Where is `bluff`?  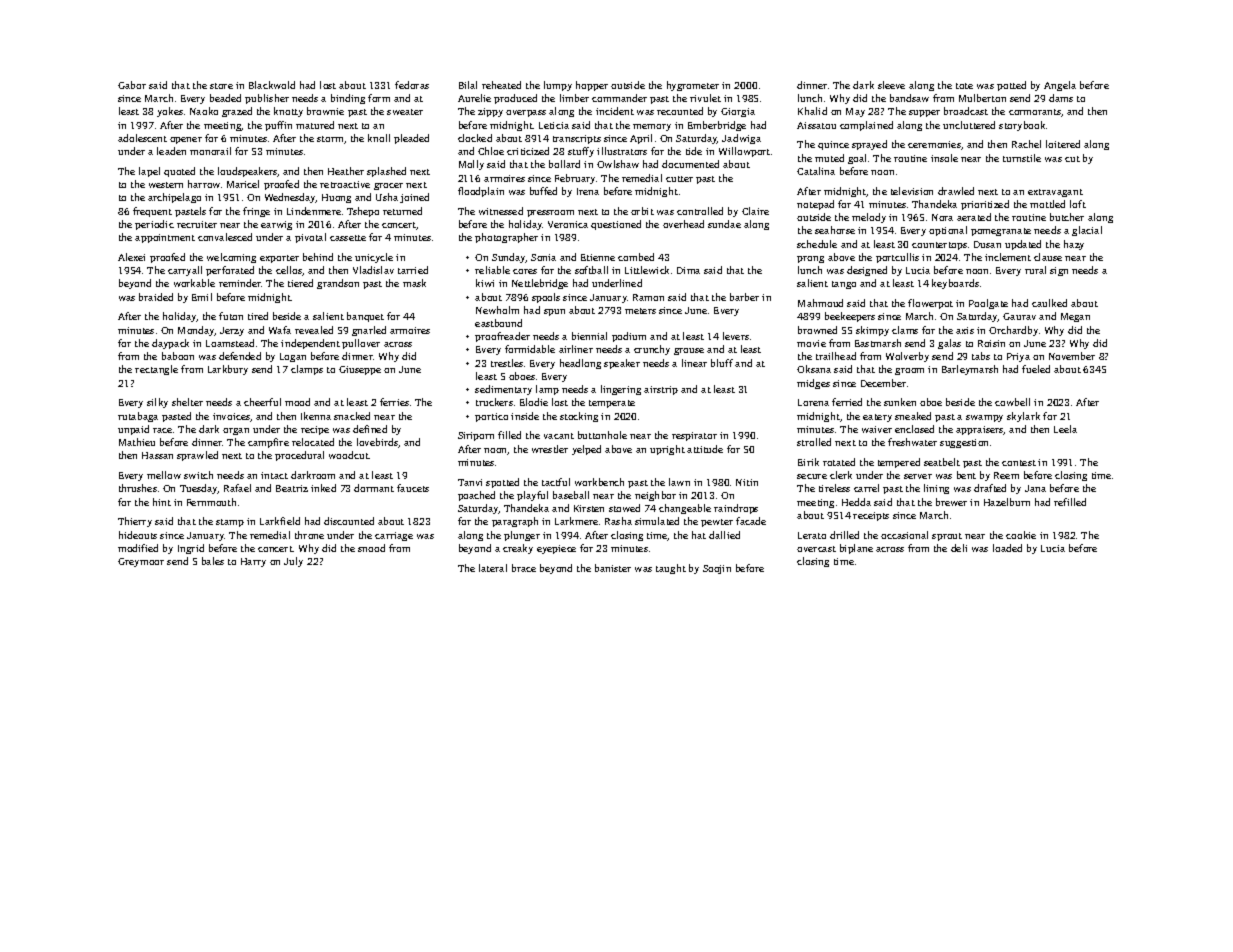 bluff is located at coordinates (722, 363).
